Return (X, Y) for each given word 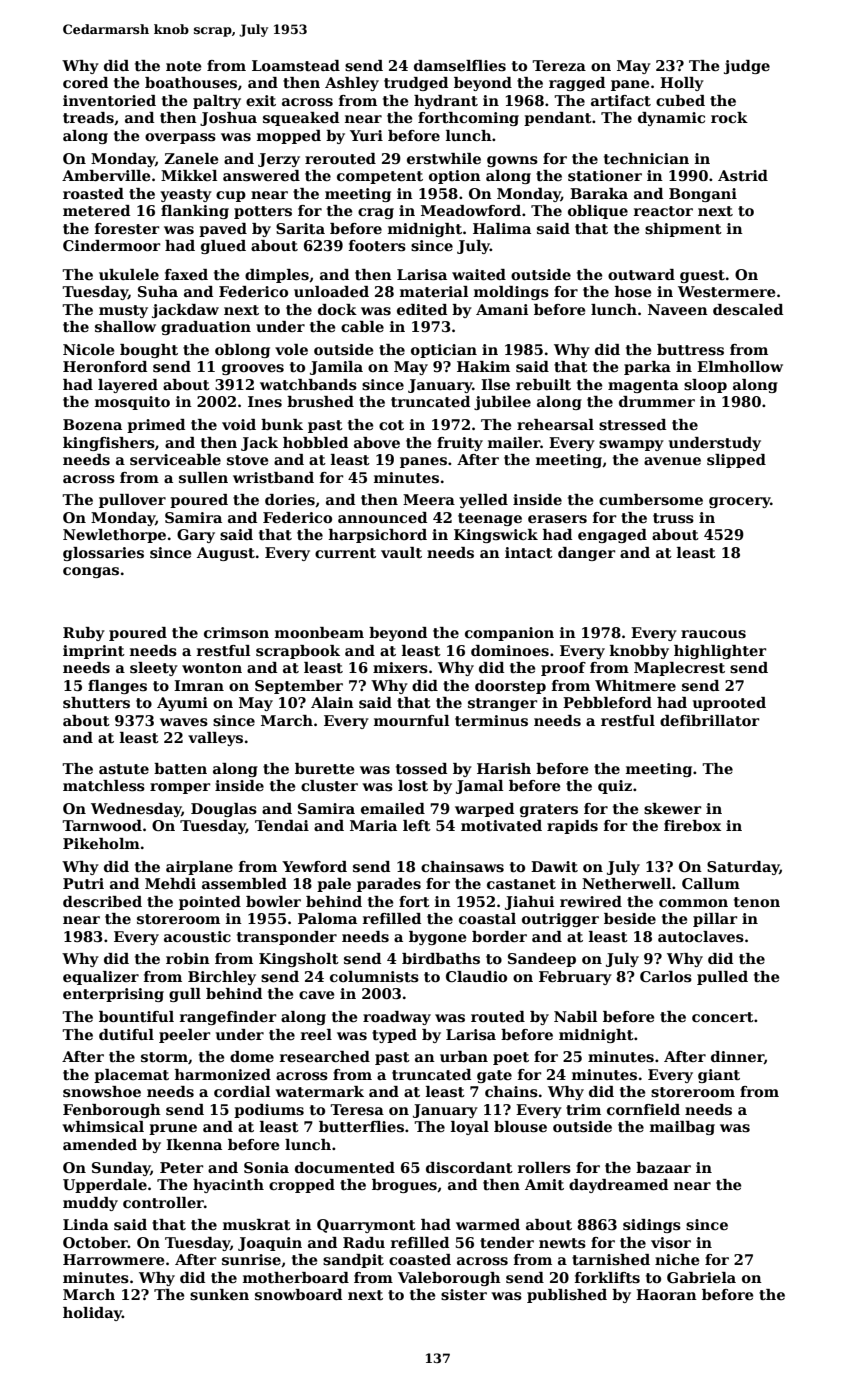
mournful (411, 720)
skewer (673, 808)
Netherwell (626, 883)
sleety (154, 669)
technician (646, 158)
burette (325, 768)
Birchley (222, 978)
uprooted (729, 704)
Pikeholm (101, 843)
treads (88, 117)
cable (362, 326)
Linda (86, 1224)
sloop (705, 386)
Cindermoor (112, 245)
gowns (512, 161)
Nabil (575, 1016)
